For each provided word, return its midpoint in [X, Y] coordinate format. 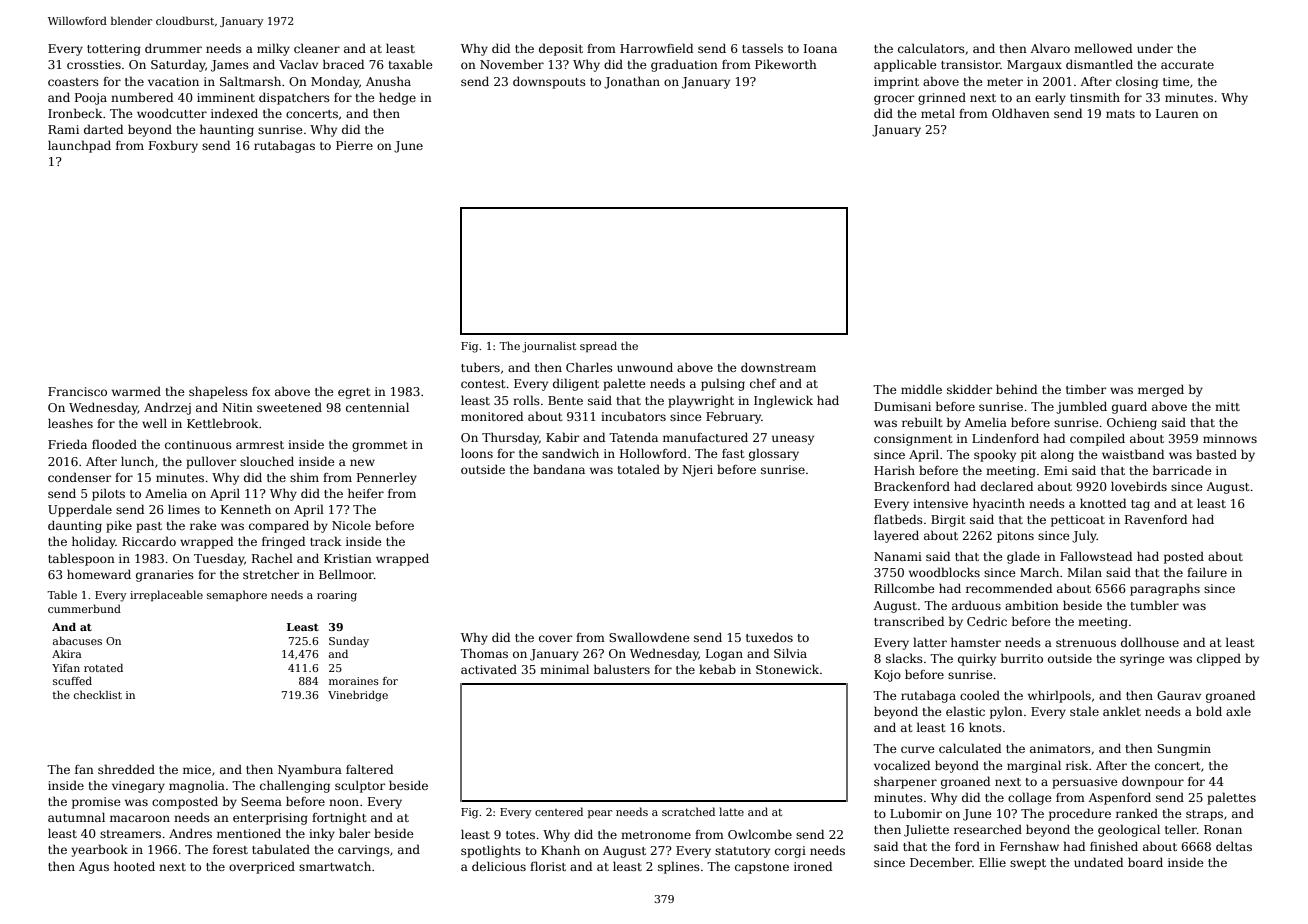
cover [555, 638]
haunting [227, 130]
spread [598, 346]
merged [1161, 390]
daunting [75, 526]
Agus [94, 868]
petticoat [1078, 521]
